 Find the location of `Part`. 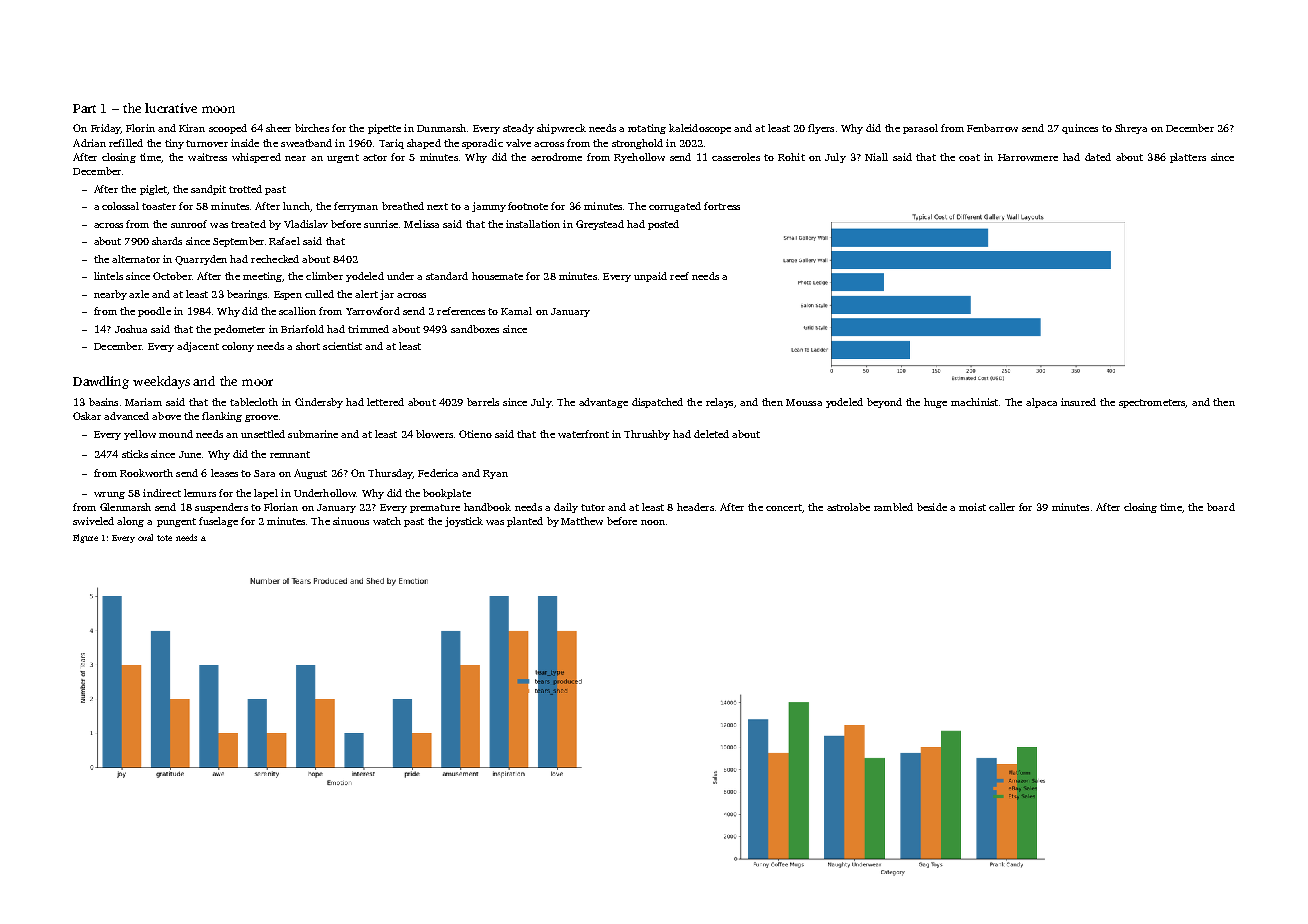

Part is located at coordinates (84, 108).
